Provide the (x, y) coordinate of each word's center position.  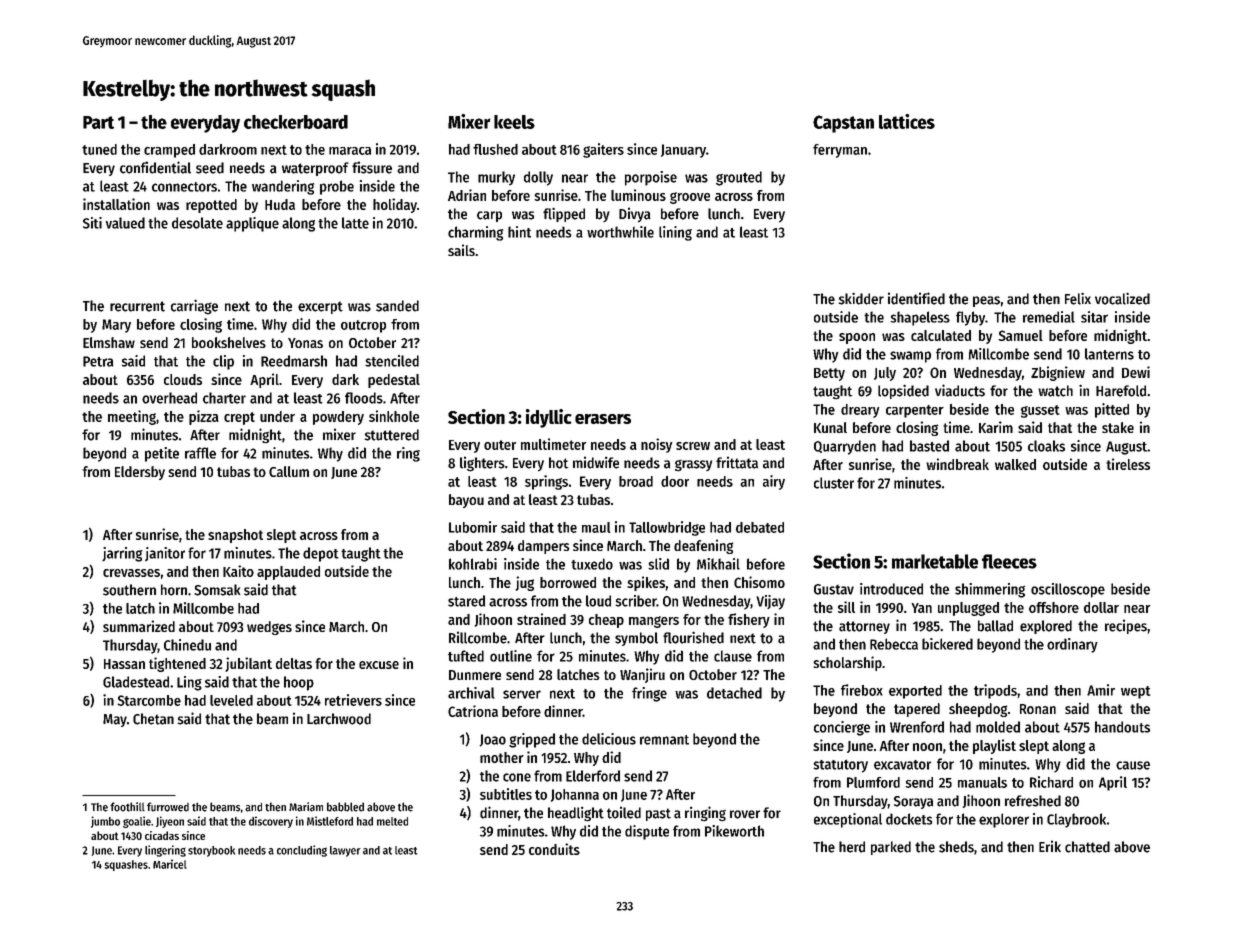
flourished (693, 637)
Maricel (170, 864)
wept (1135, 692)
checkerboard (296, 122)
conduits (554, 849)
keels (514, 122)
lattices (907, 121)
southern (129, 590)
